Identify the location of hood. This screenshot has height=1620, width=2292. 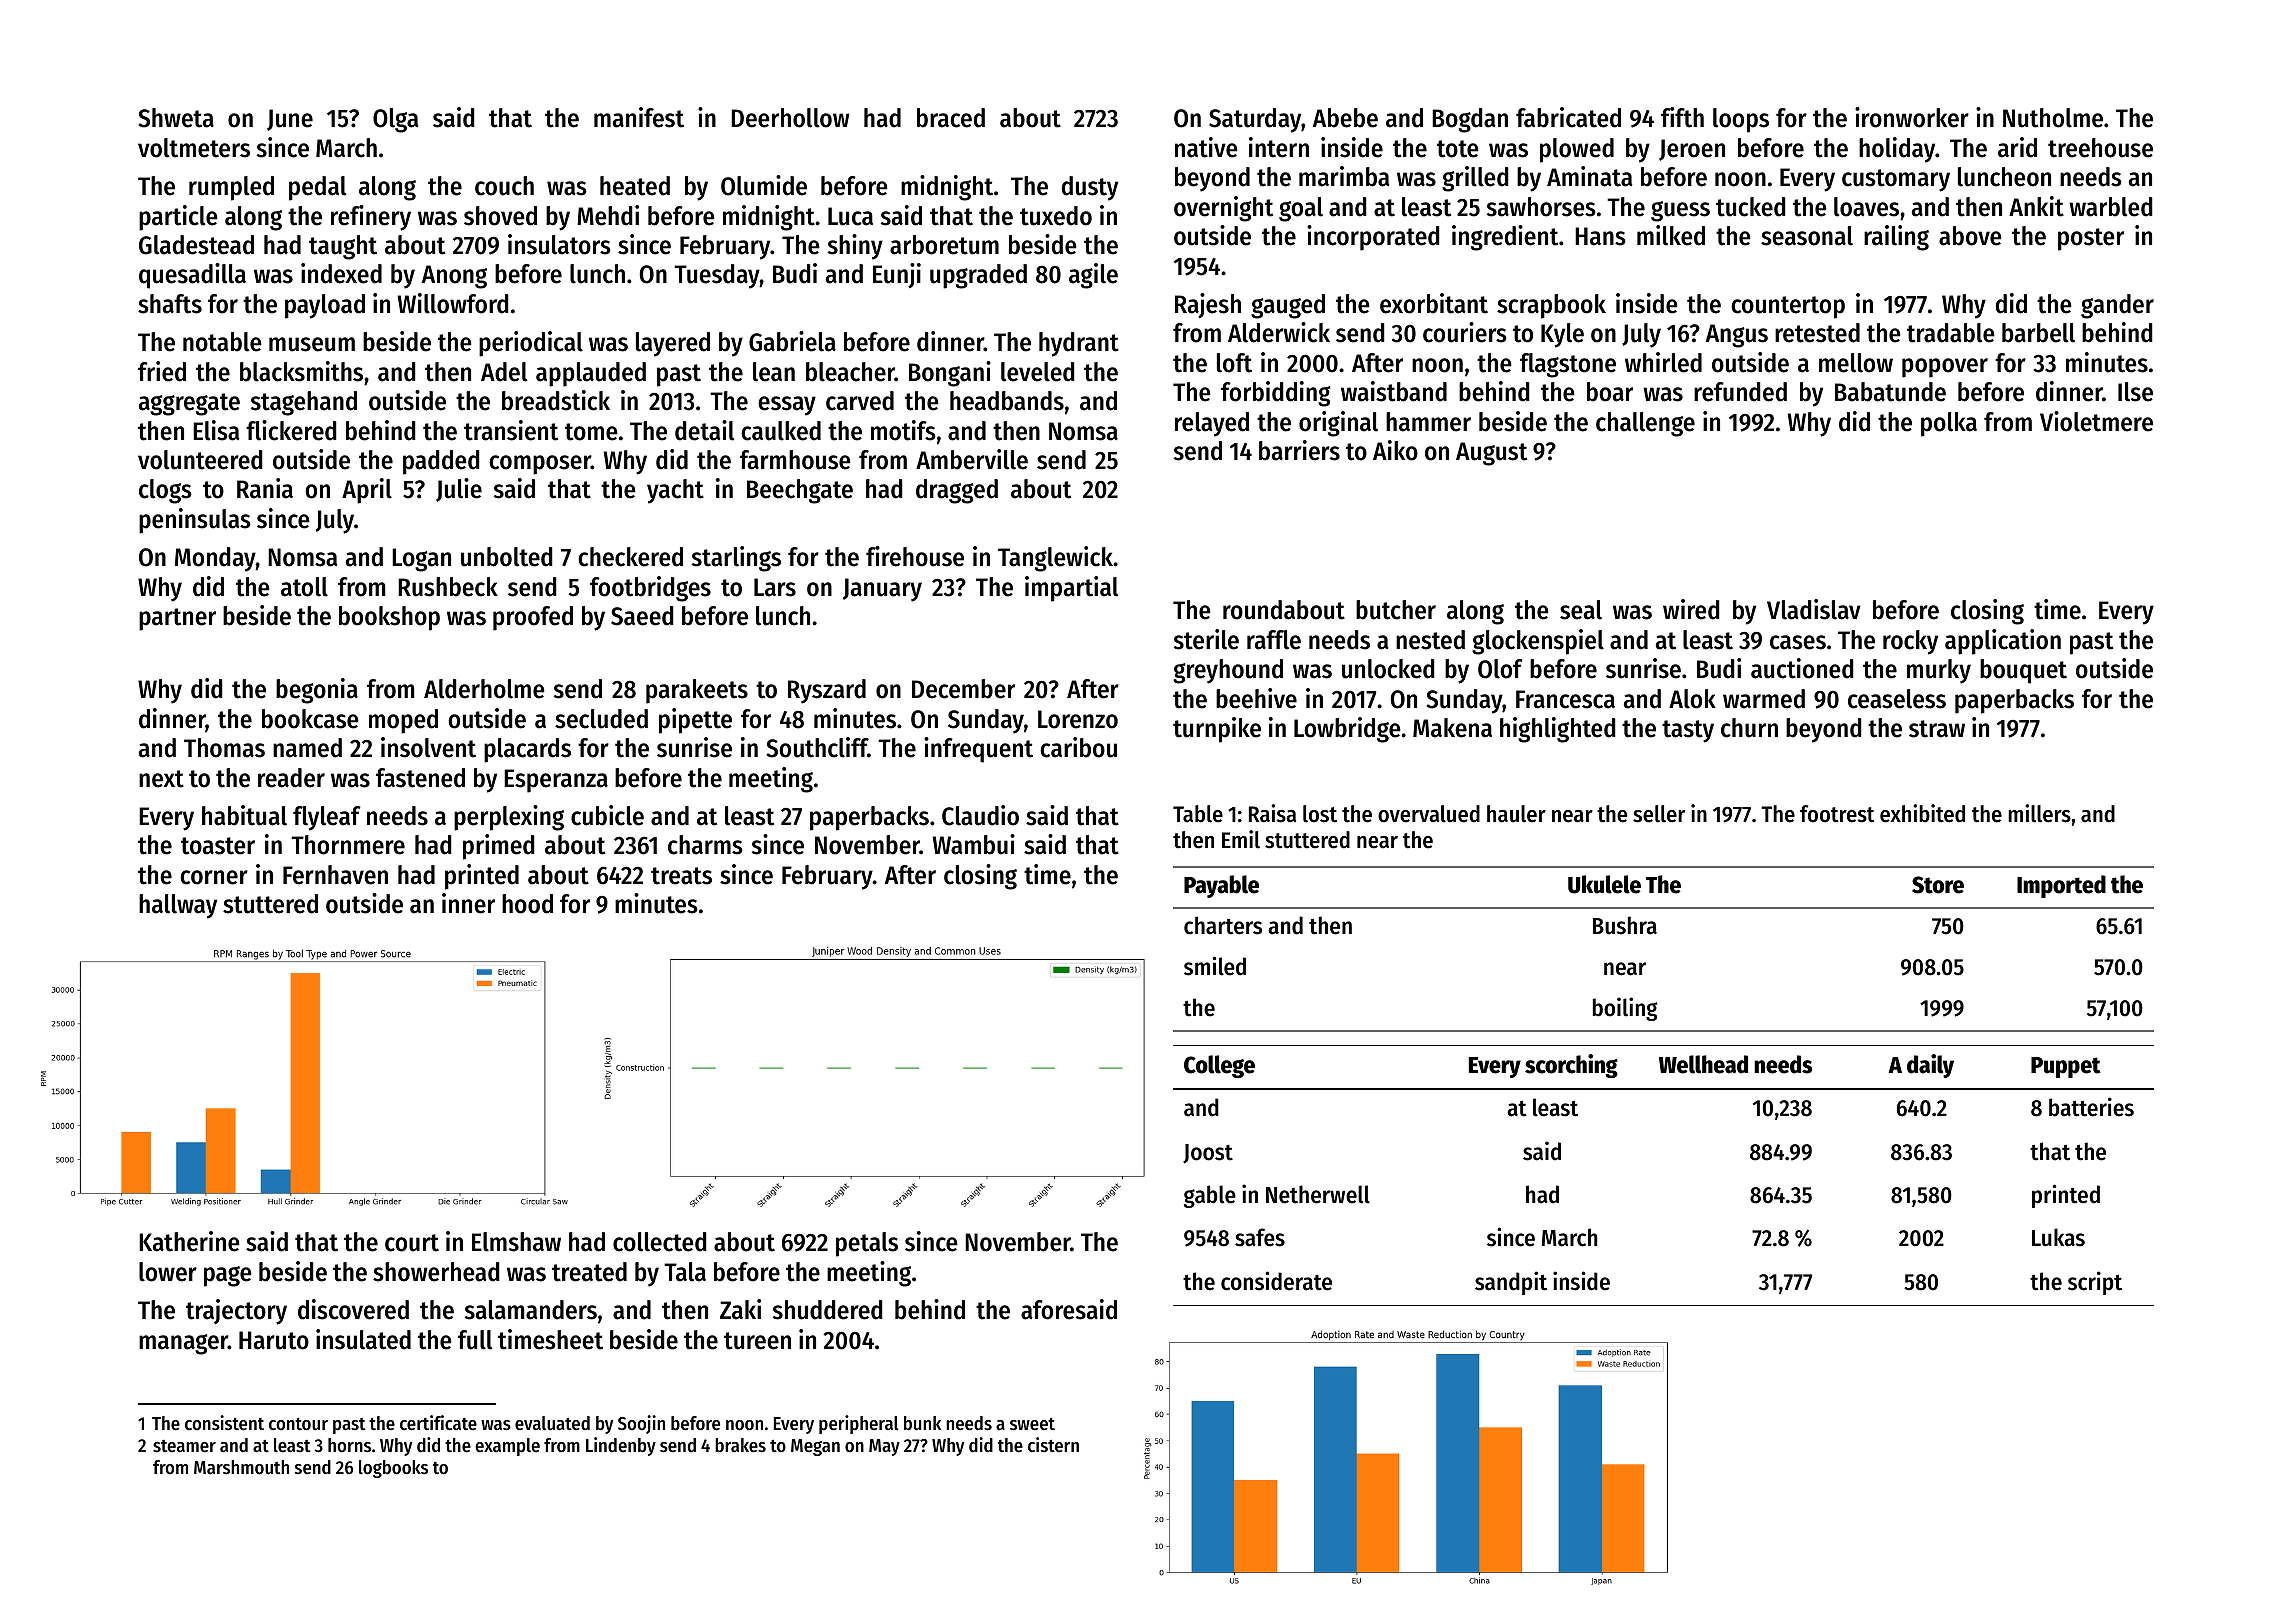
(527, 904).
